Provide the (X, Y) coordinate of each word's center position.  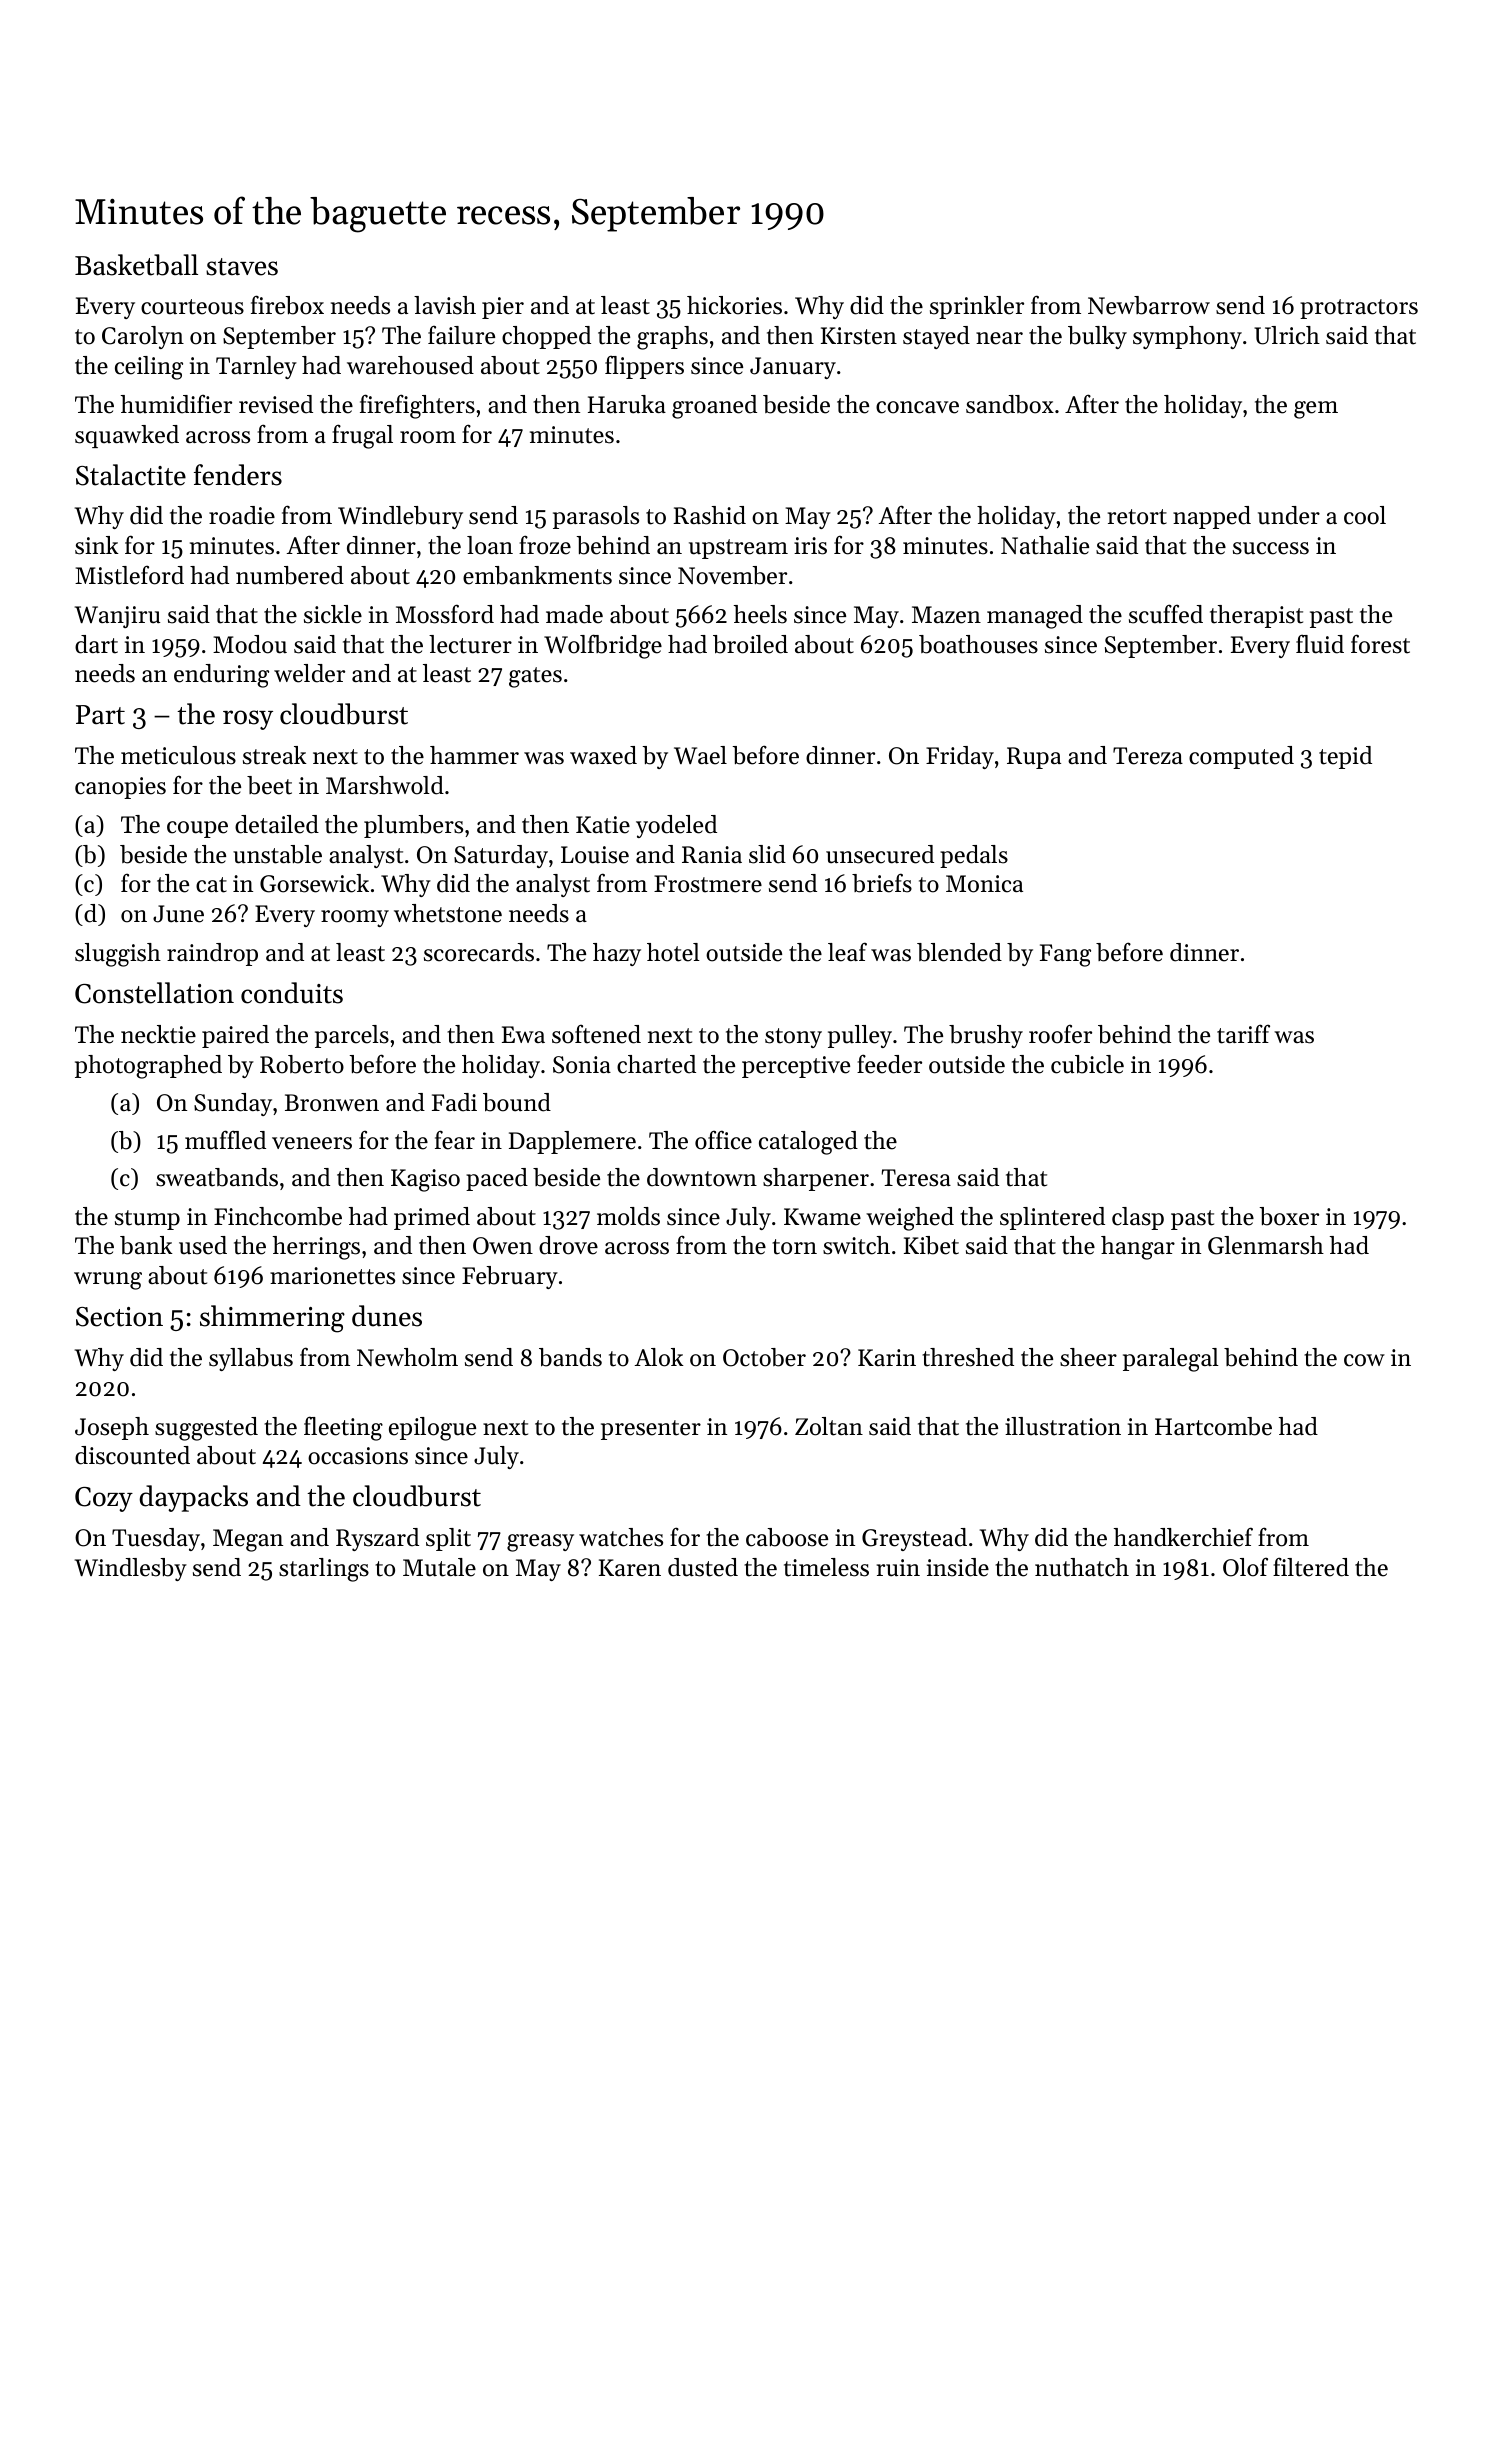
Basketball (136, 265)
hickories (734, 305)
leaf (847, 952)
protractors (1359, 309)
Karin (887, 1357)
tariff (1243, 1034)
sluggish (118, 955)
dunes (387, 1316)
